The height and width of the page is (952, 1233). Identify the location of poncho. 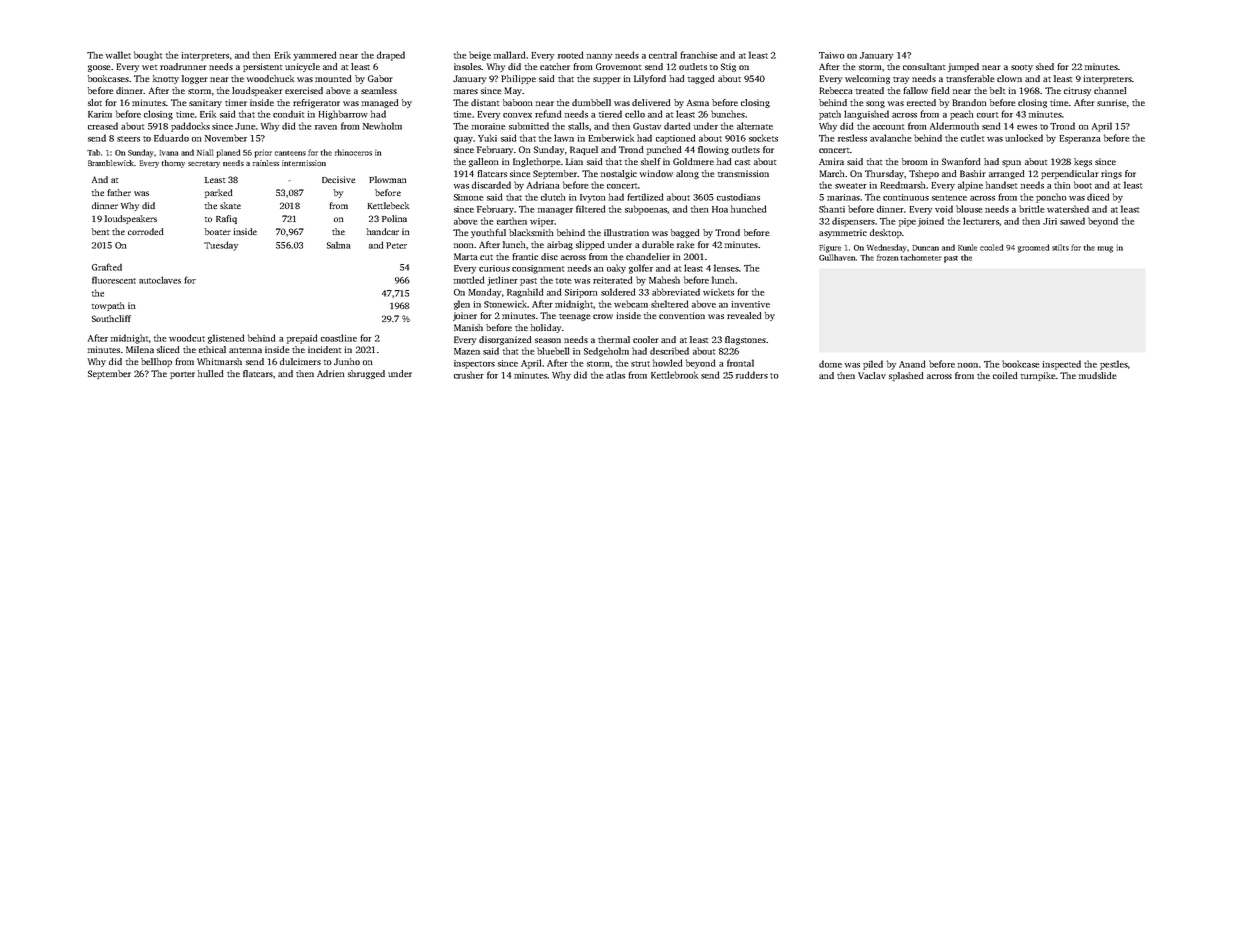
(1051, 198).
